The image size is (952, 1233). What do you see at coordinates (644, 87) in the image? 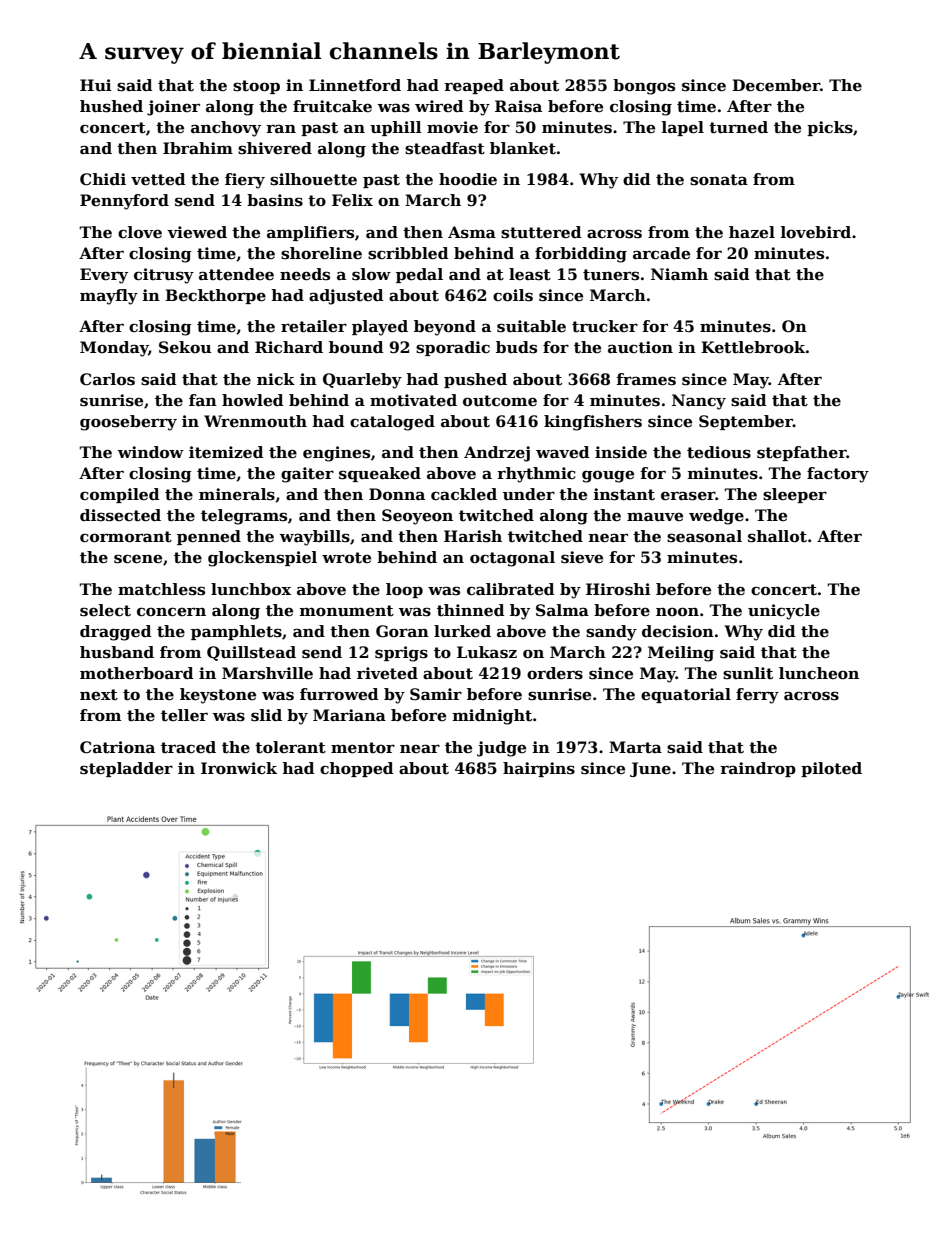
I see `bongos` at bounding box center [644, 87].
